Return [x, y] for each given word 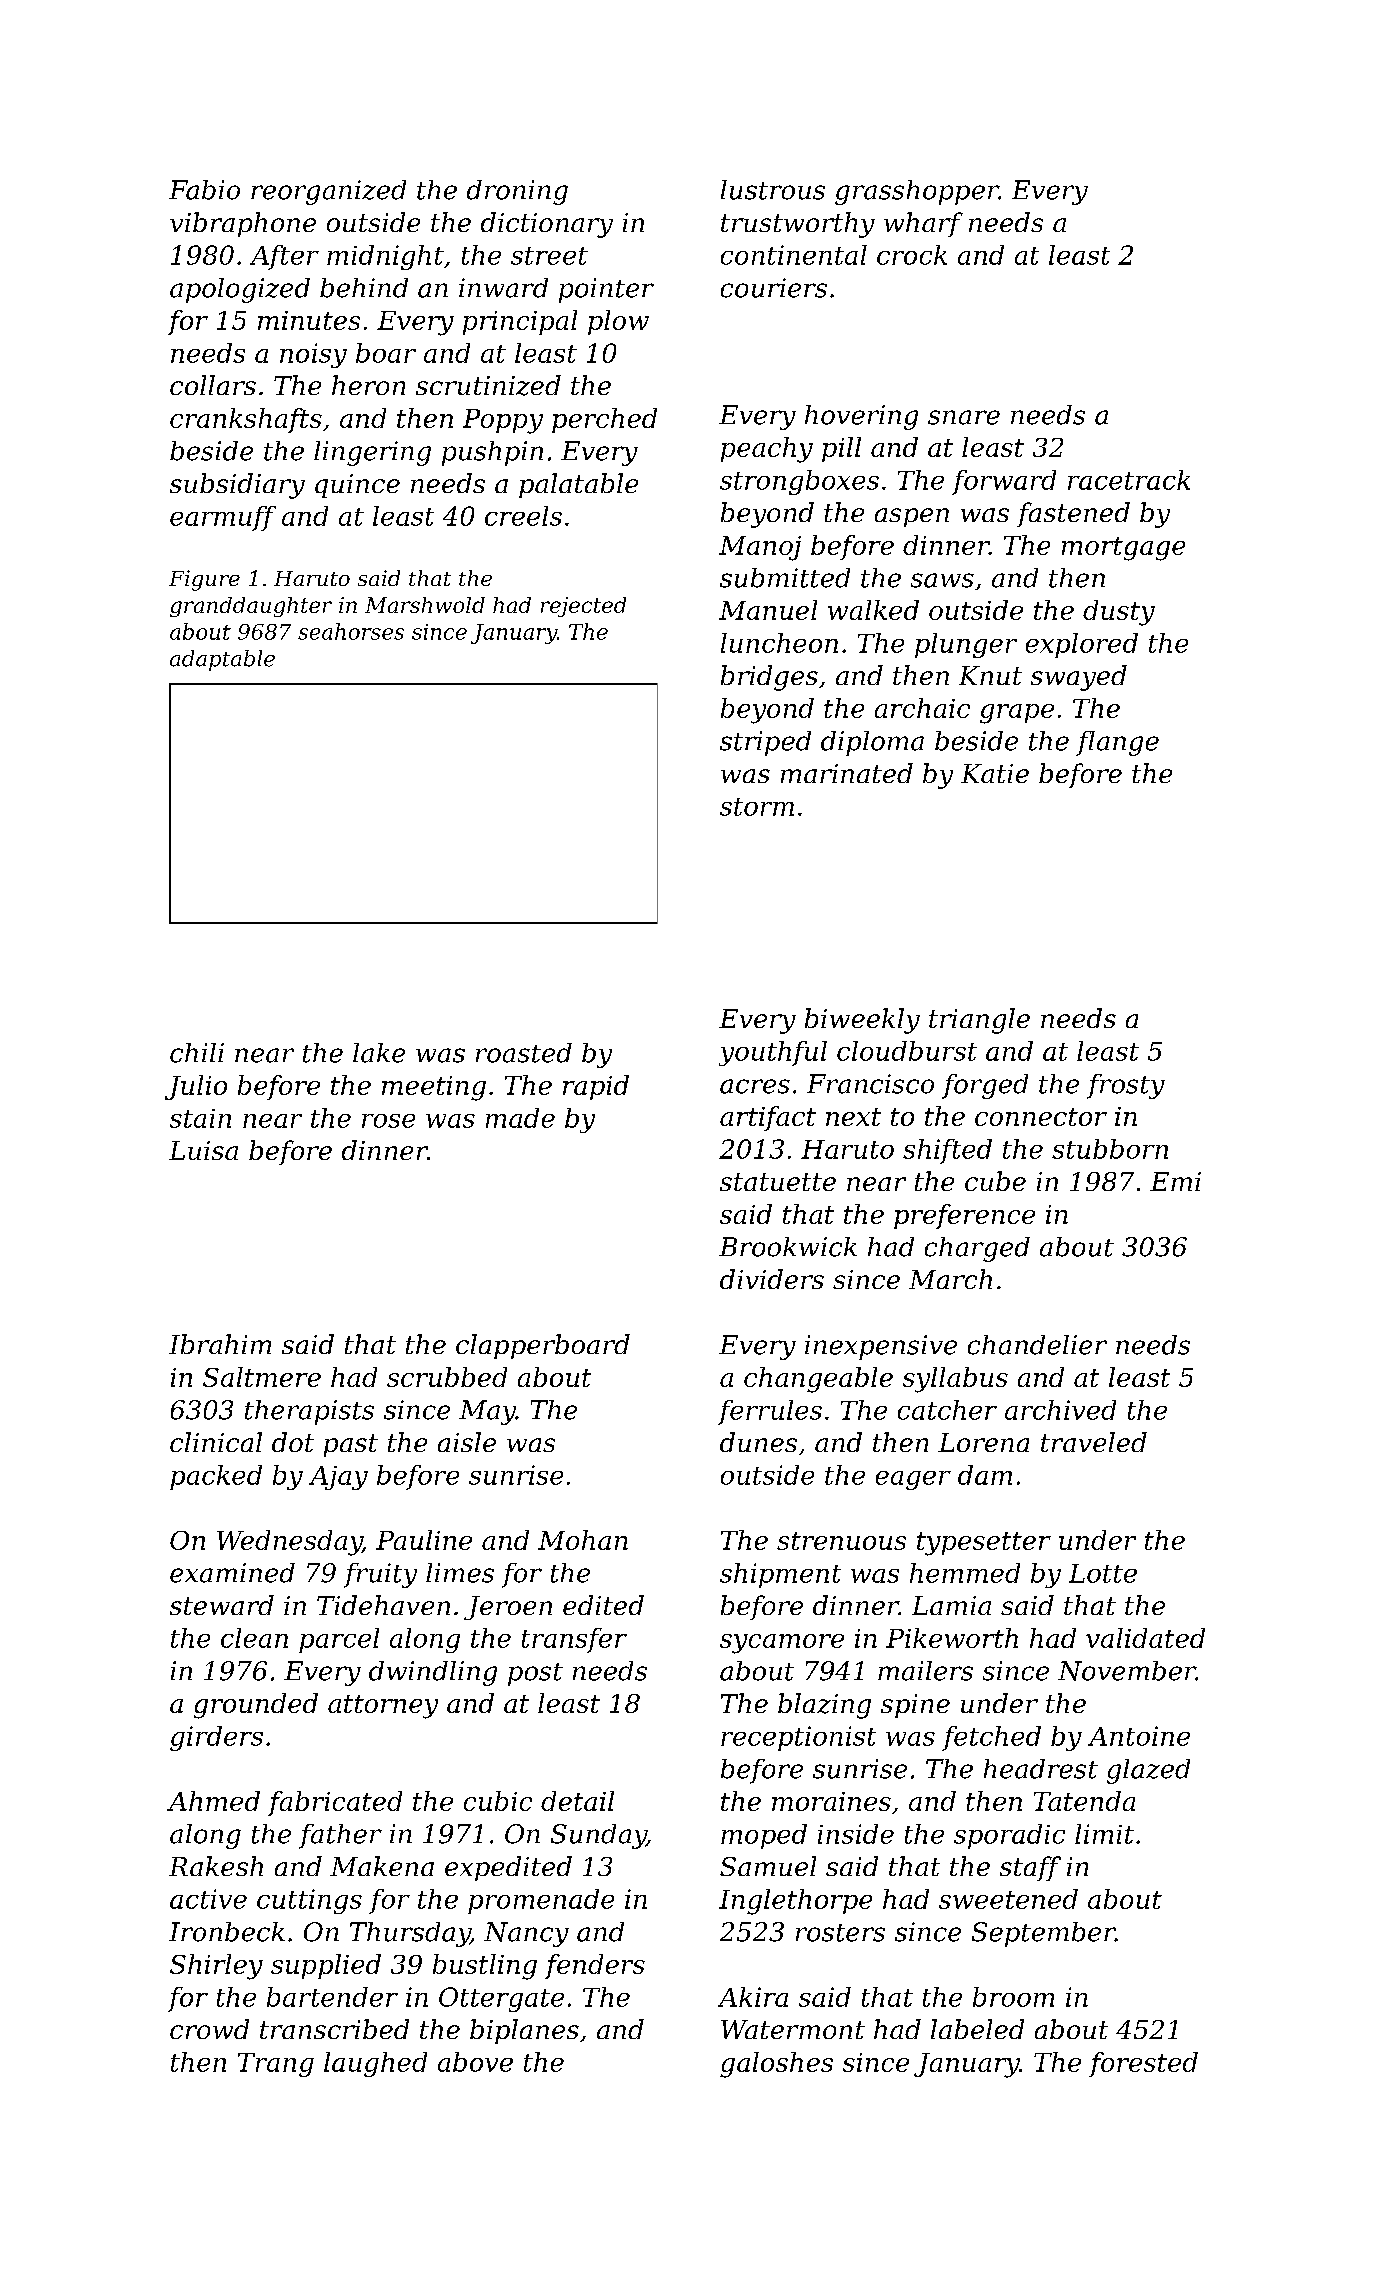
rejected [583, 607]
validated [1145, 1638]
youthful [773, 1053]
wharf [923, 224]
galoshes [776, 2065]
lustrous [773, 190]
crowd [209, 2029]
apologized [240, 290]
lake [379, 1053]
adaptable [222, 660]
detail [577, 1801]
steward [222, 1605]
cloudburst [907, 1051]
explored [1082, 645]
